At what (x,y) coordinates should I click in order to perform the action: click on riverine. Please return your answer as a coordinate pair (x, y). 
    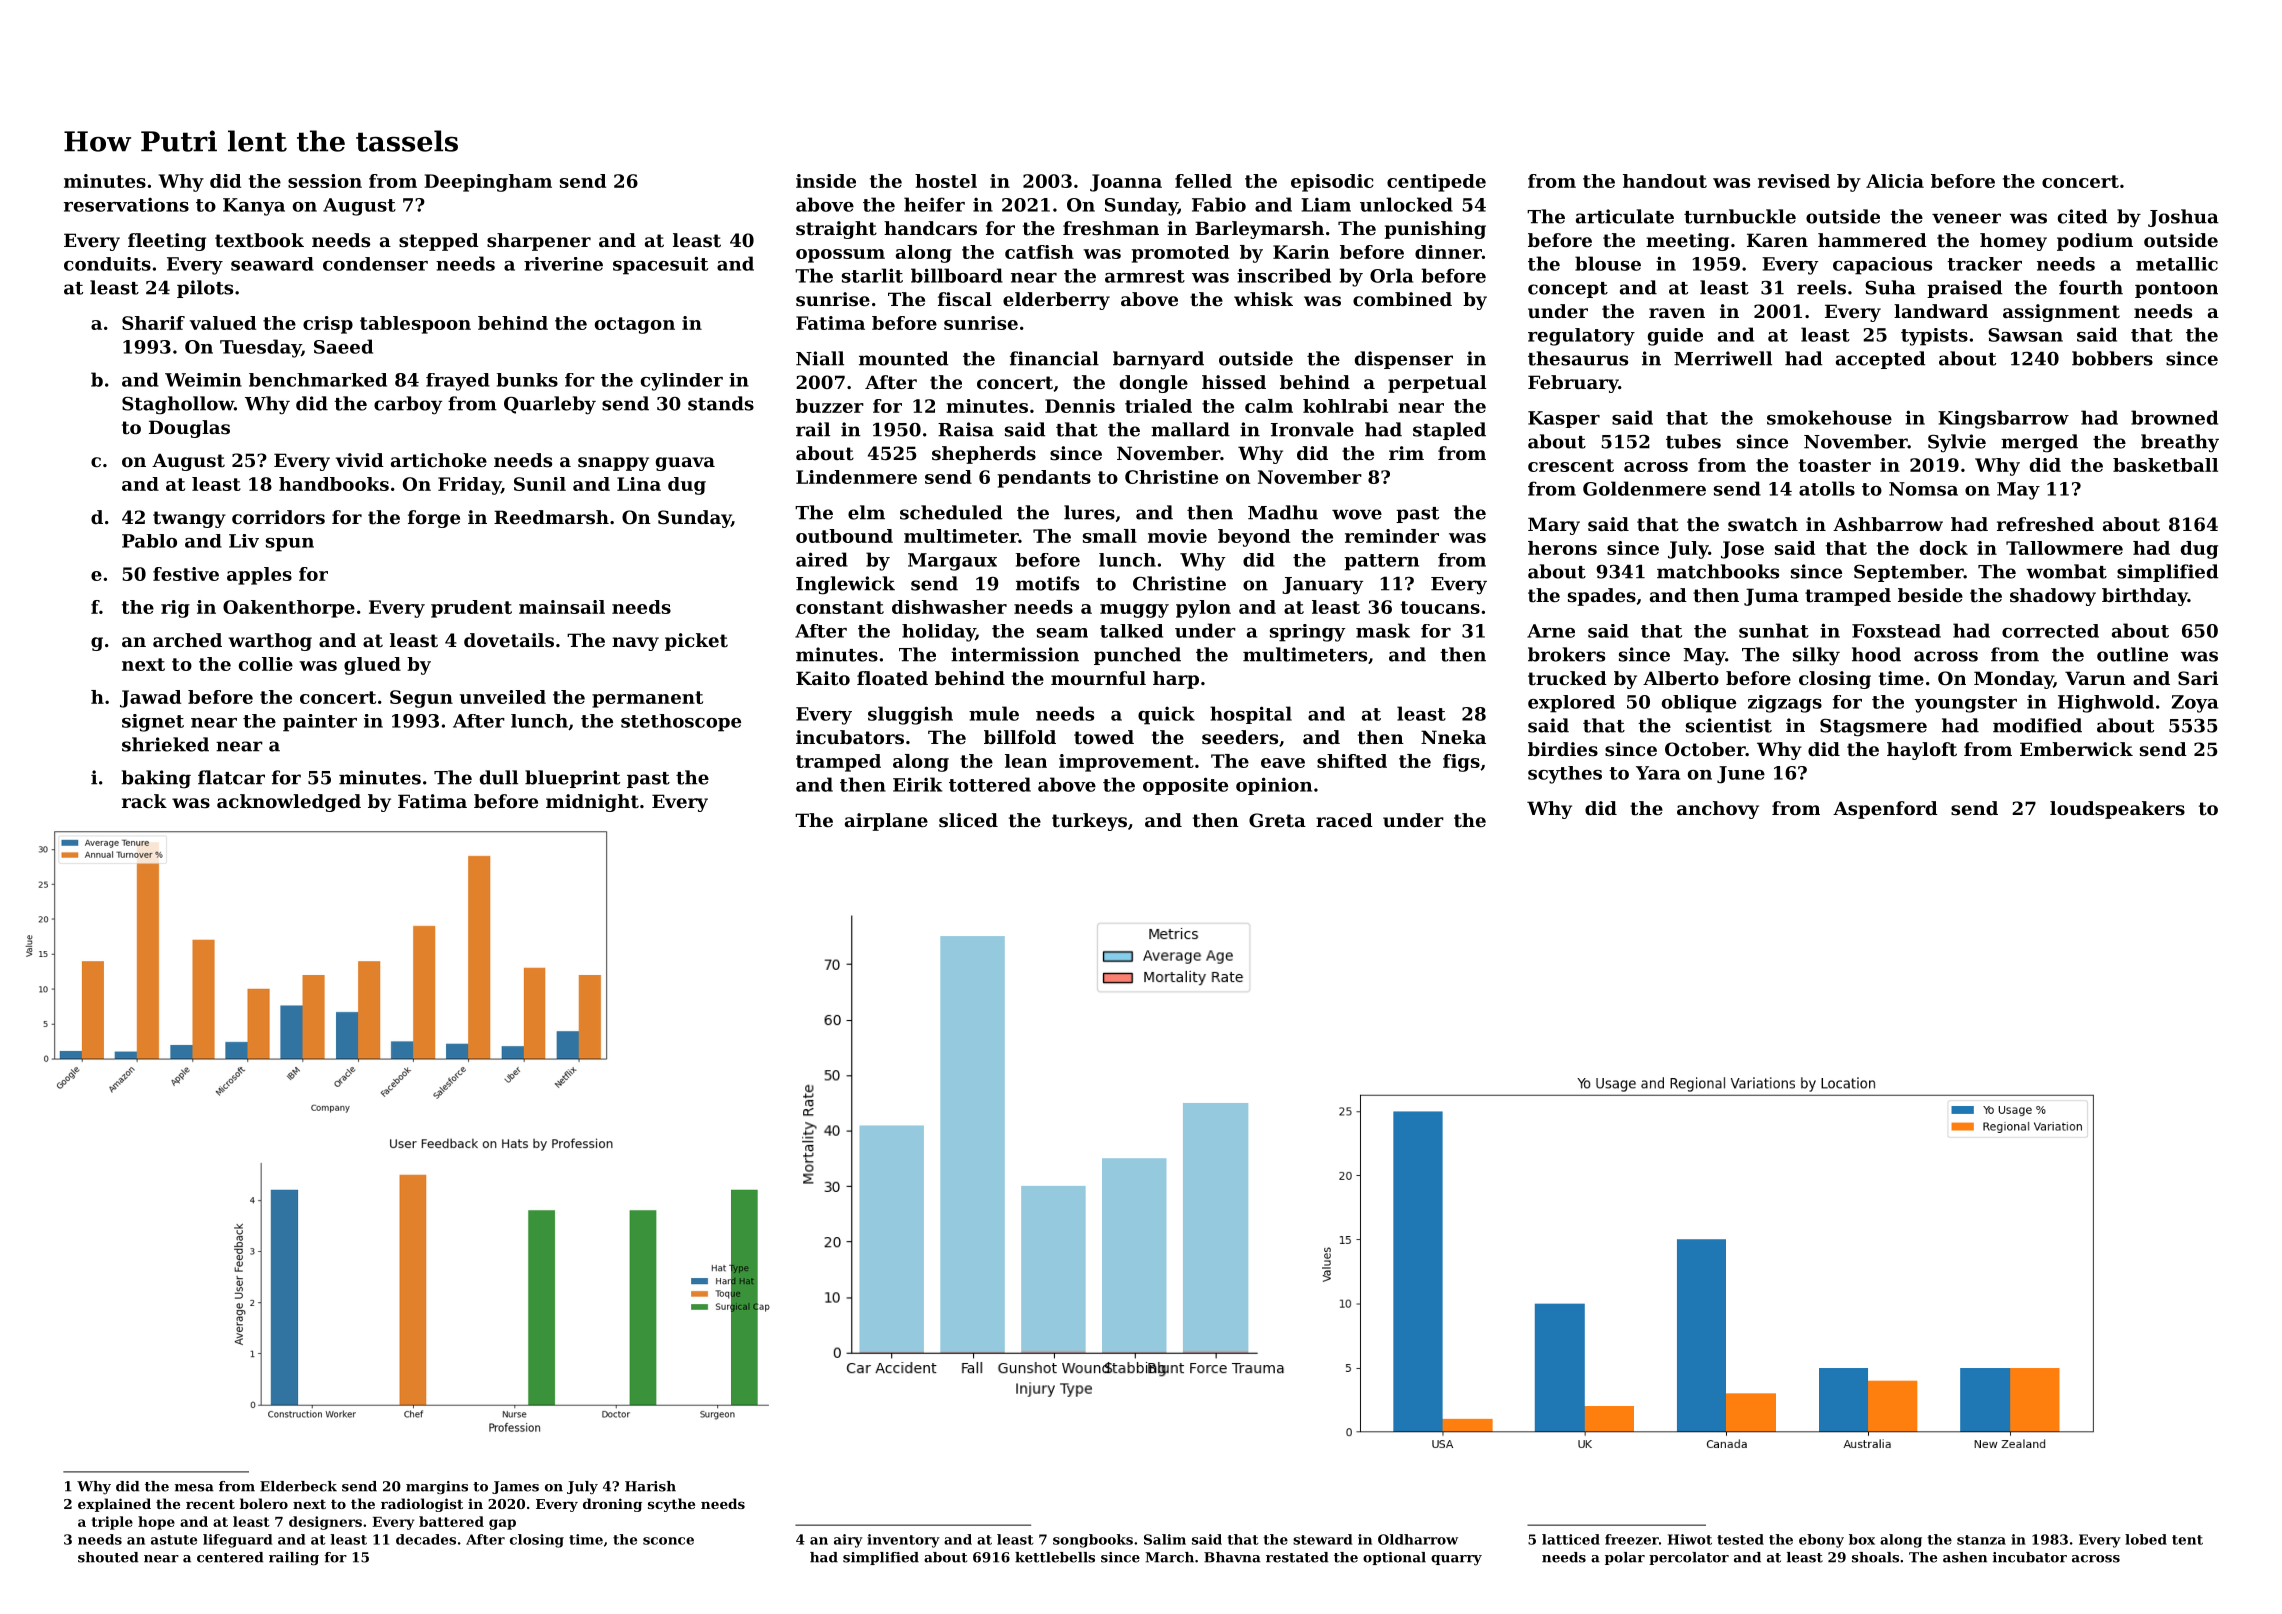
    Looking at the image, I should click on (563, 264).
